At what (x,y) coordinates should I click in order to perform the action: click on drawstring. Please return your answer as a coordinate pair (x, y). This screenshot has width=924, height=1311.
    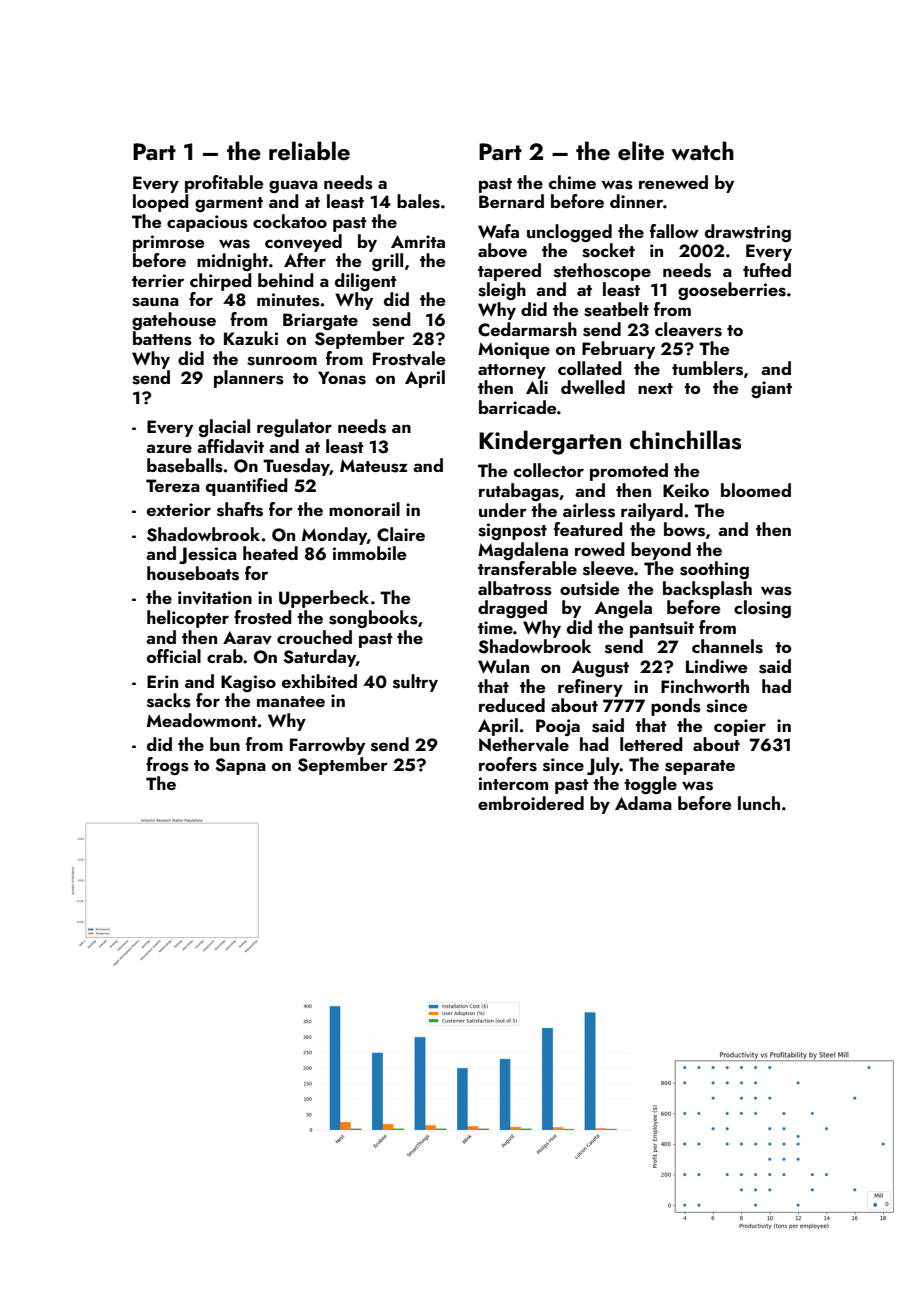
    Looking at the image, I should click on (748, 233).
